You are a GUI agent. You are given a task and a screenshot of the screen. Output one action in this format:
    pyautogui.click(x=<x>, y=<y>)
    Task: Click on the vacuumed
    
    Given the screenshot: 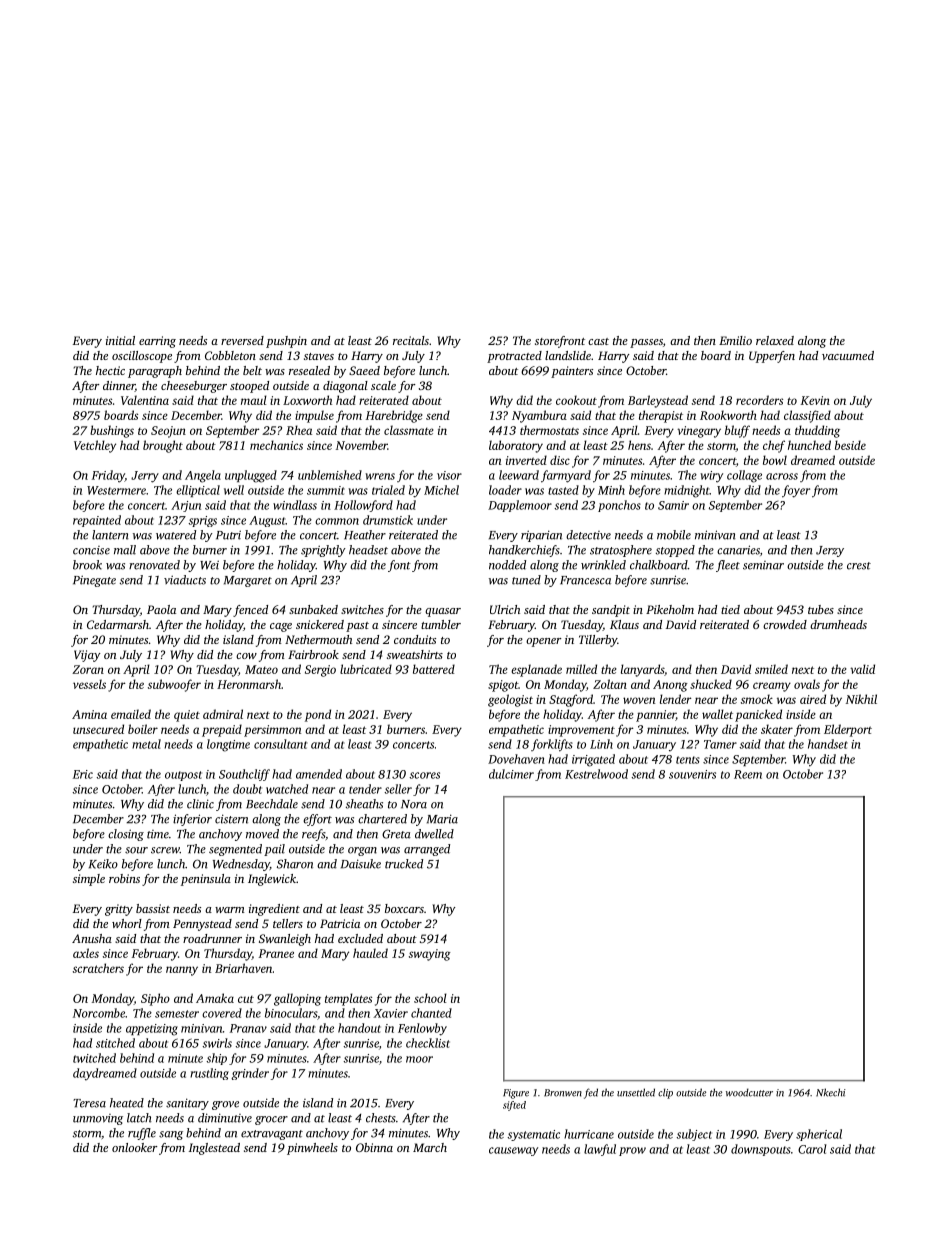 What is the action you would take?
    pyautogui.click(x=848, y=355)
